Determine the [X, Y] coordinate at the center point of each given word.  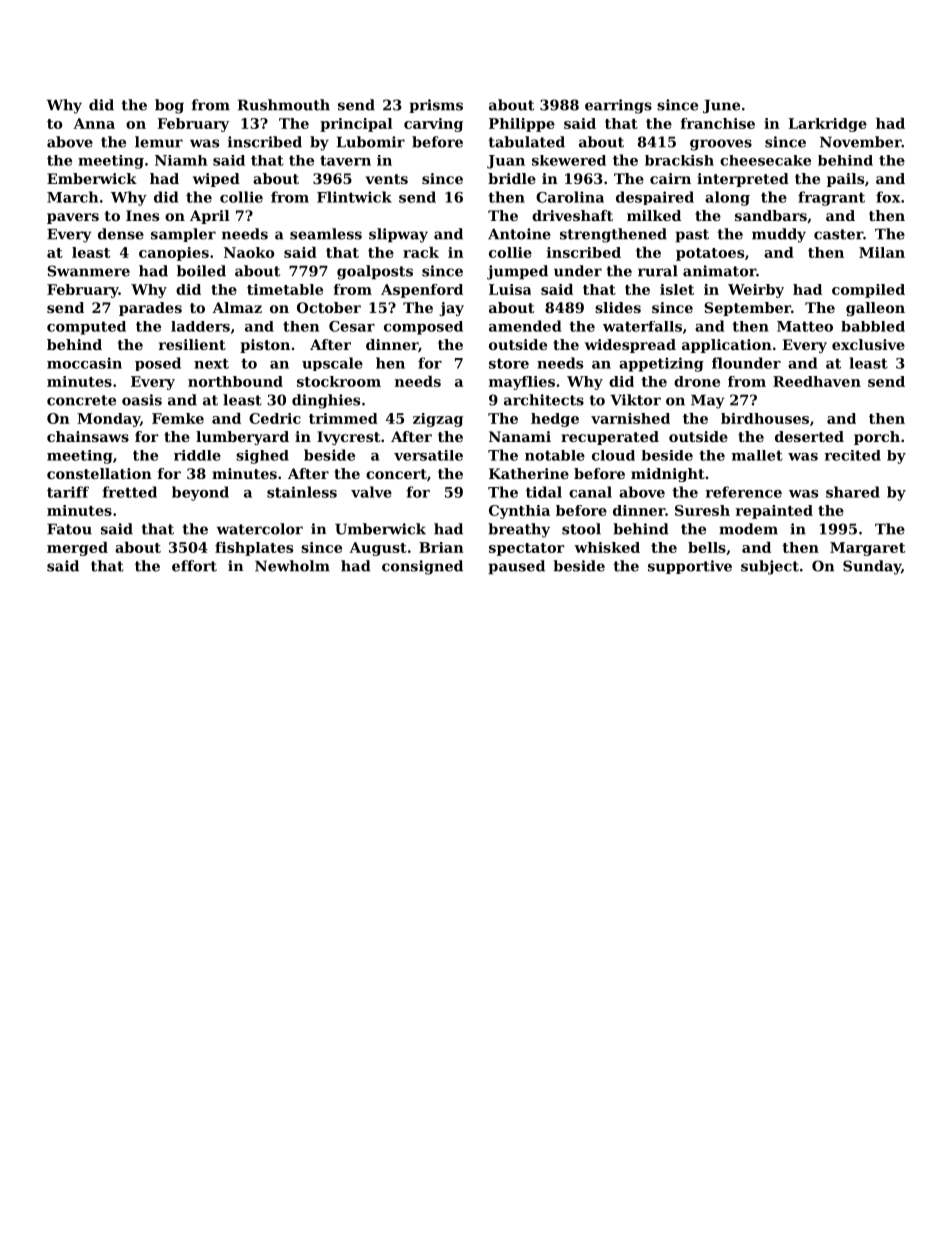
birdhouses [765, 418]
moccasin [84, 363]
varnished [630, 418]
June [721, 106]
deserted [809, 436]
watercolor [260, 529]
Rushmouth [284, 105]
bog [169, 106]
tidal [544, 492]
